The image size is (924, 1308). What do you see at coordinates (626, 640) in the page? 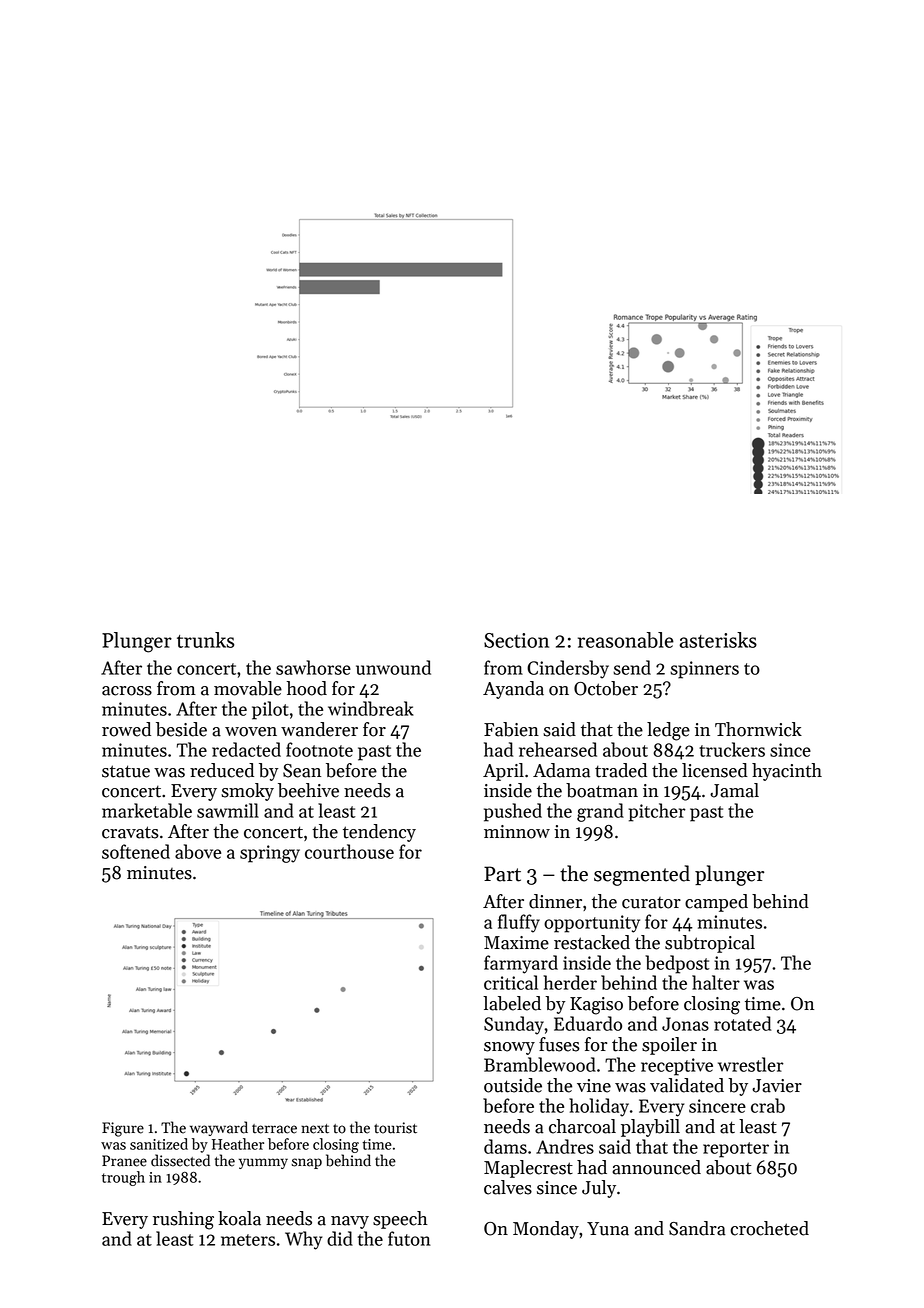
I see `reasonable` at bounding box center [626, 640].
